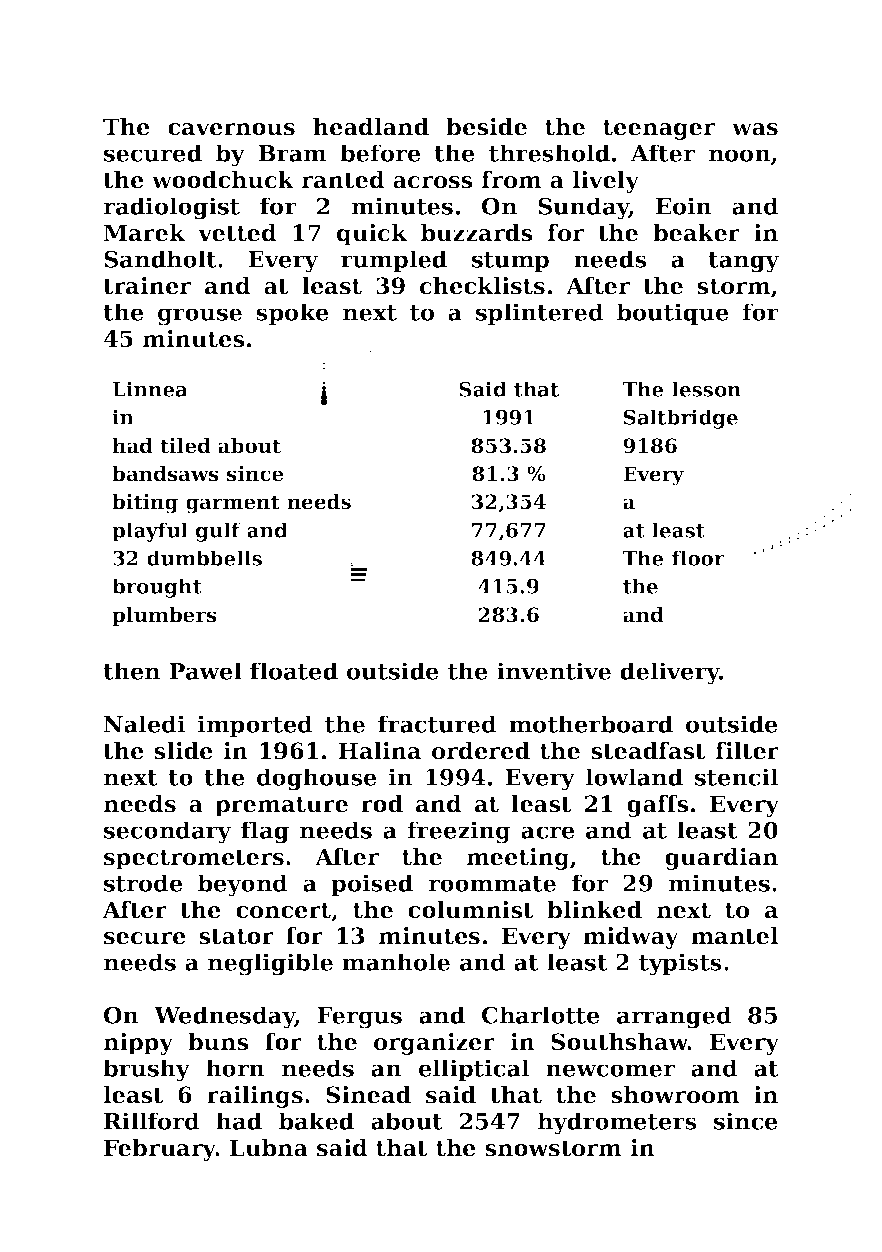  What do you see at coordinates (610, 1070) in the screenshot?
I see `newcomer` at bounding box center [610, 1070].
